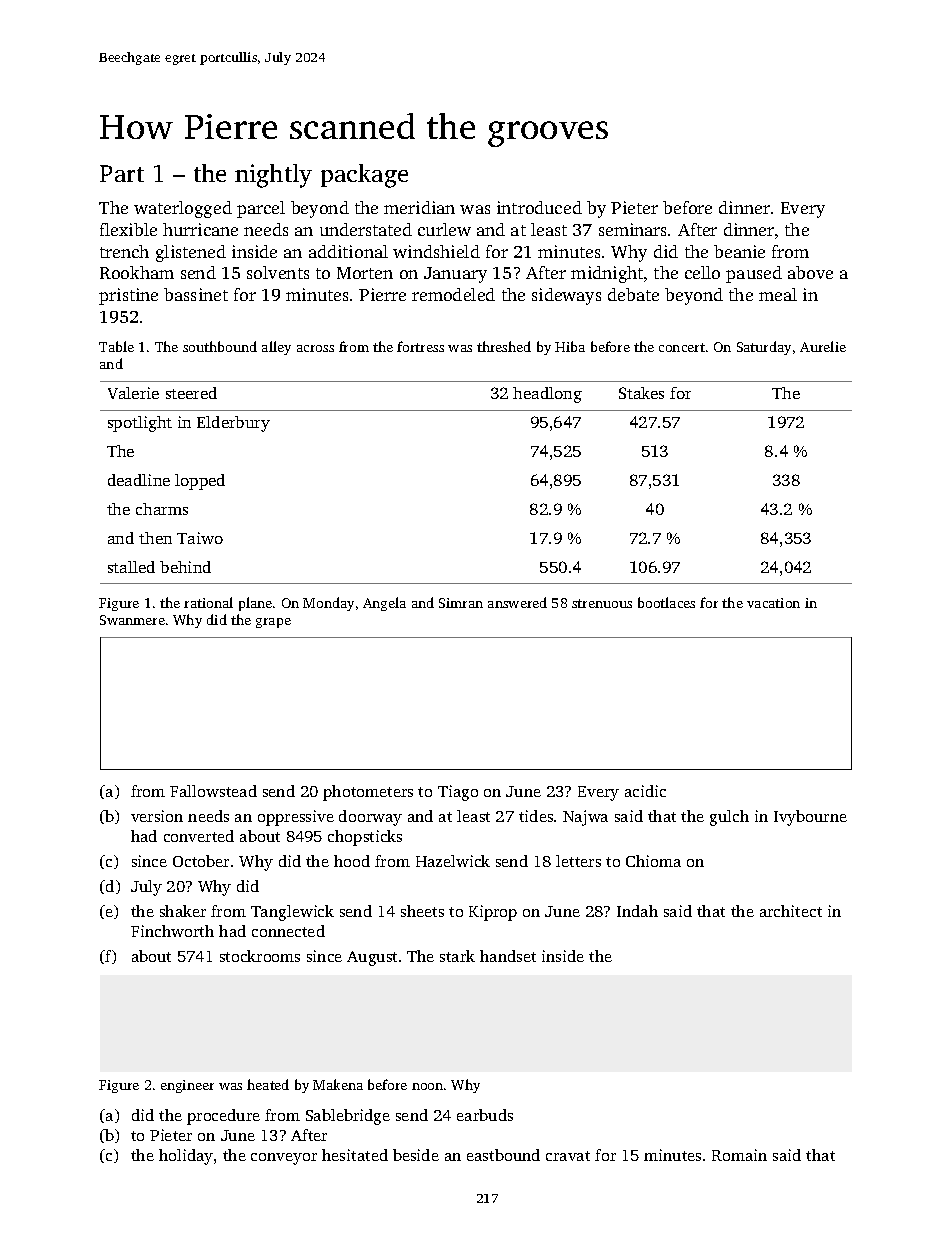 The width and height of the screenshot is (952, 1233). What do you see at coordinates (632, 229) in the screenshot?
I see `seminars` at bounding box center [632, 229].
